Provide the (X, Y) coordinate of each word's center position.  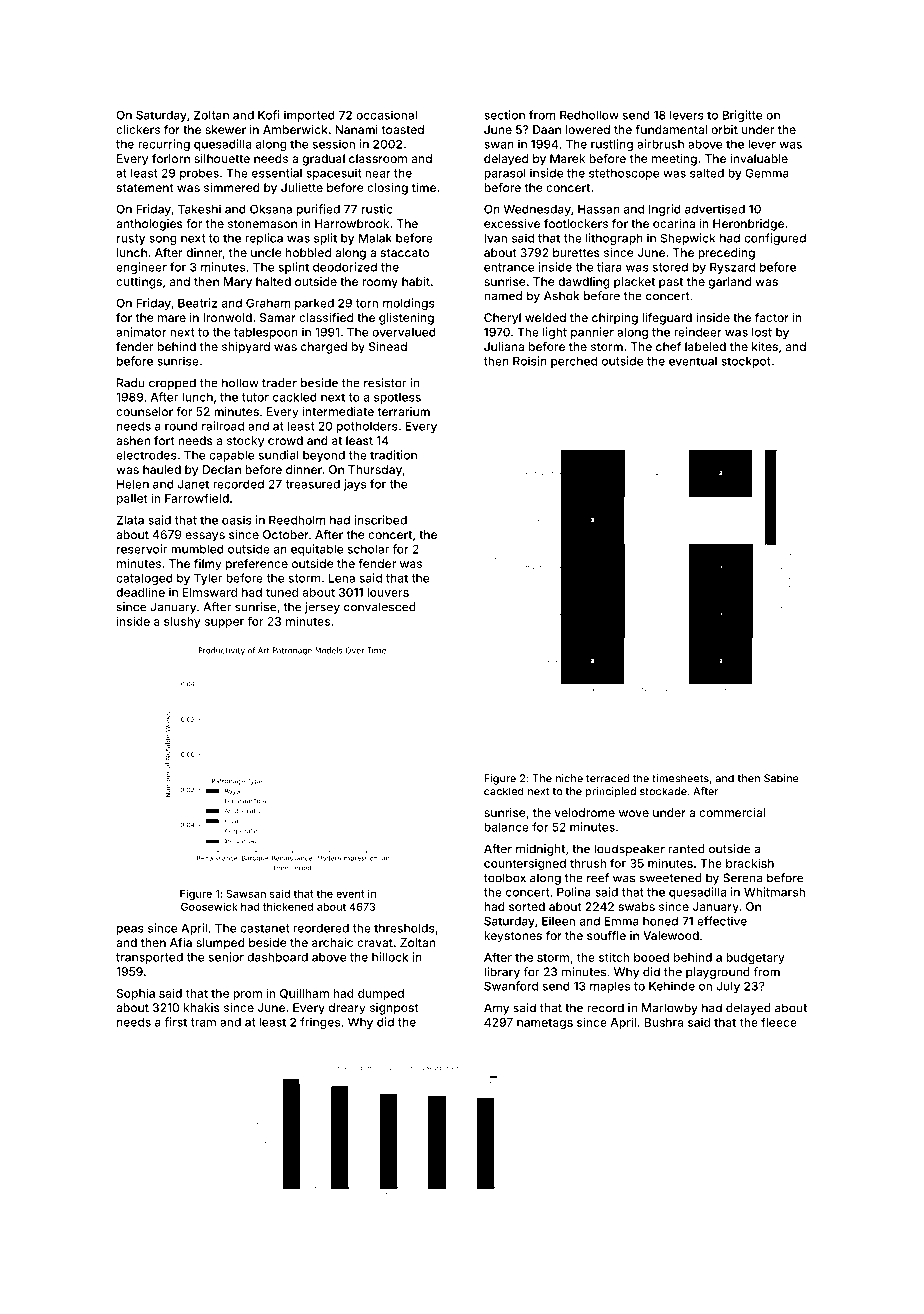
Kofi (269, 115)
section (504, 115)
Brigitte (742, 116)
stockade (663, 791)
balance (506, 827)
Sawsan (246, 894)
